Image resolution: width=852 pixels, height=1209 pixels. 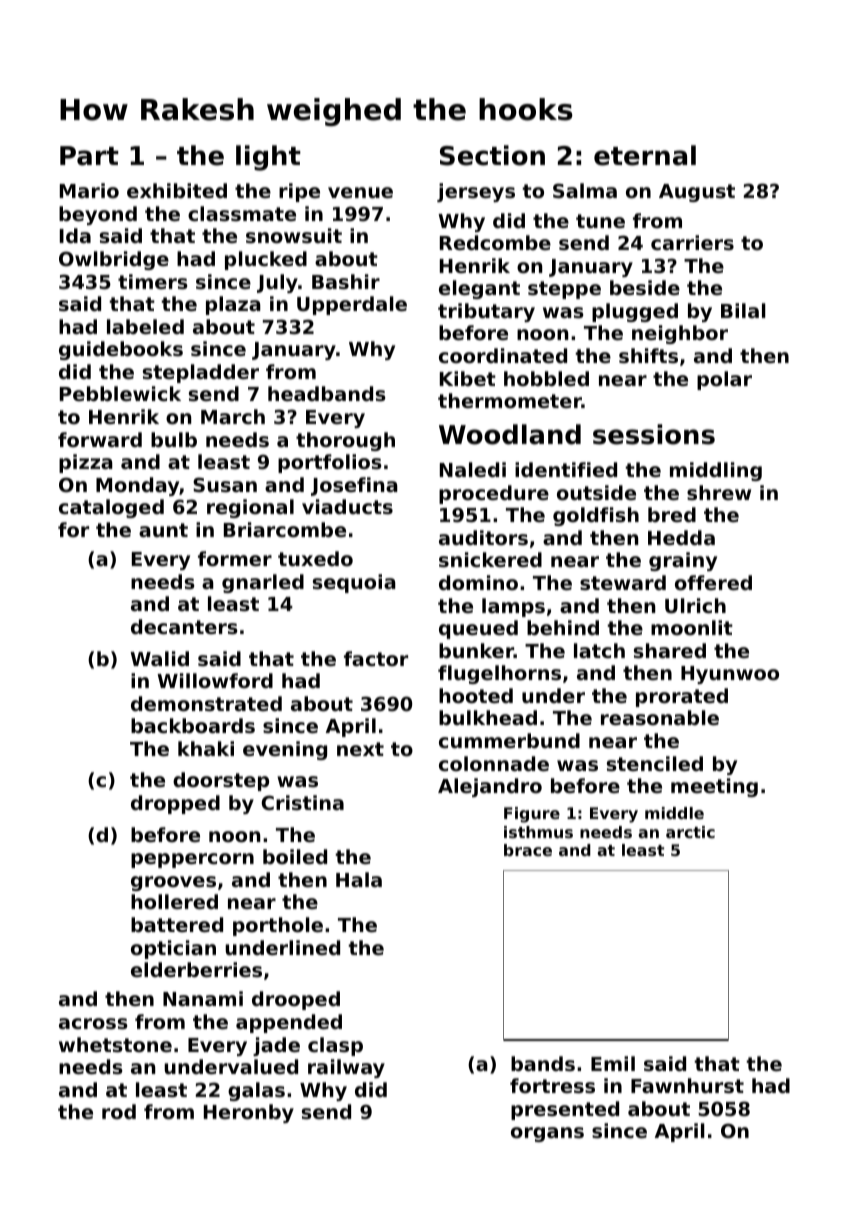 I want to click on Bilal, so click(x=743, y=310).
